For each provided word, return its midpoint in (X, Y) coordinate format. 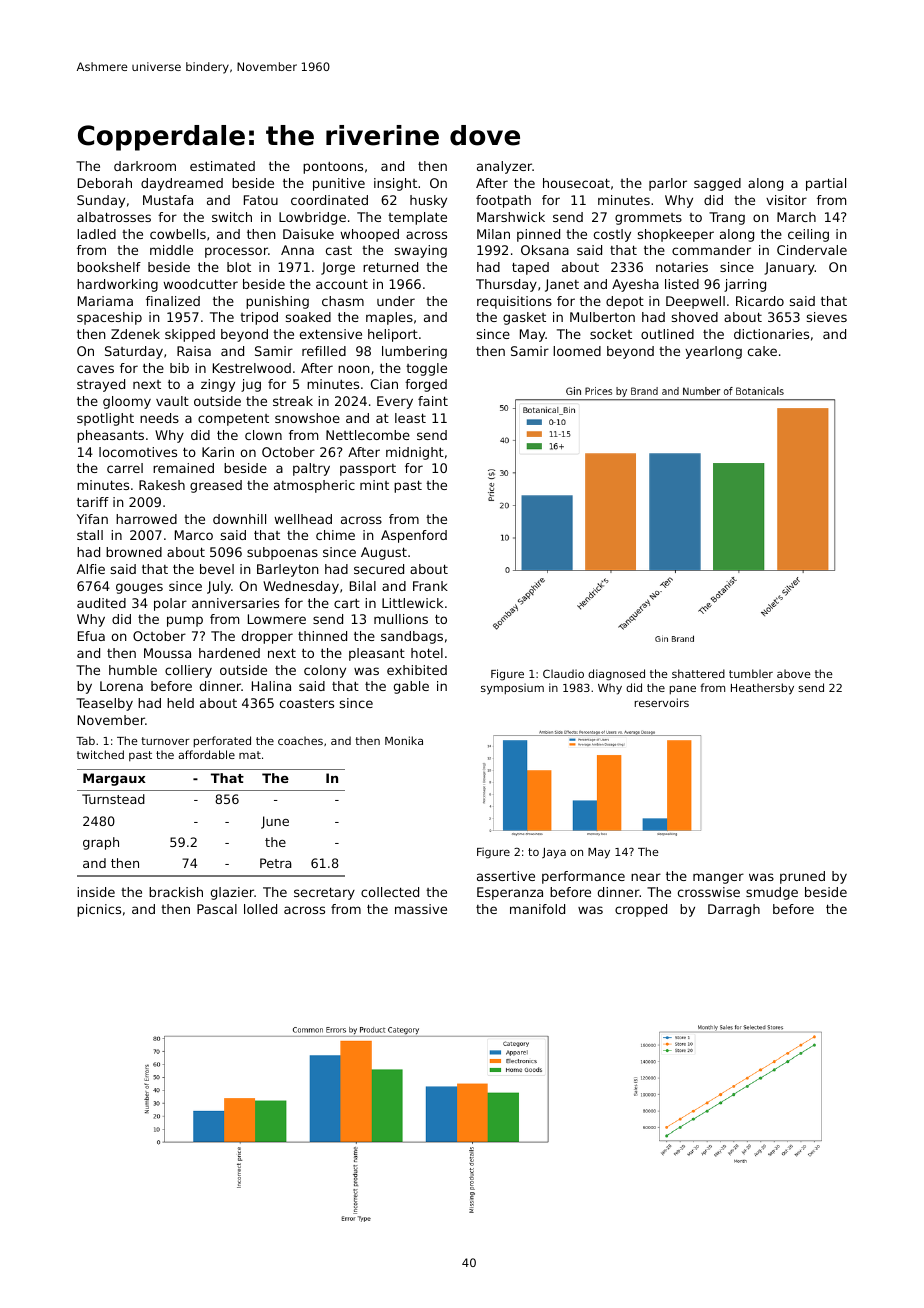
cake (762, 351)
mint (374, 485)
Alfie (91, 569)
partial (826, 184)
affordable (206, 754)
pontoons (333, 168)
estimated (222, 166)
